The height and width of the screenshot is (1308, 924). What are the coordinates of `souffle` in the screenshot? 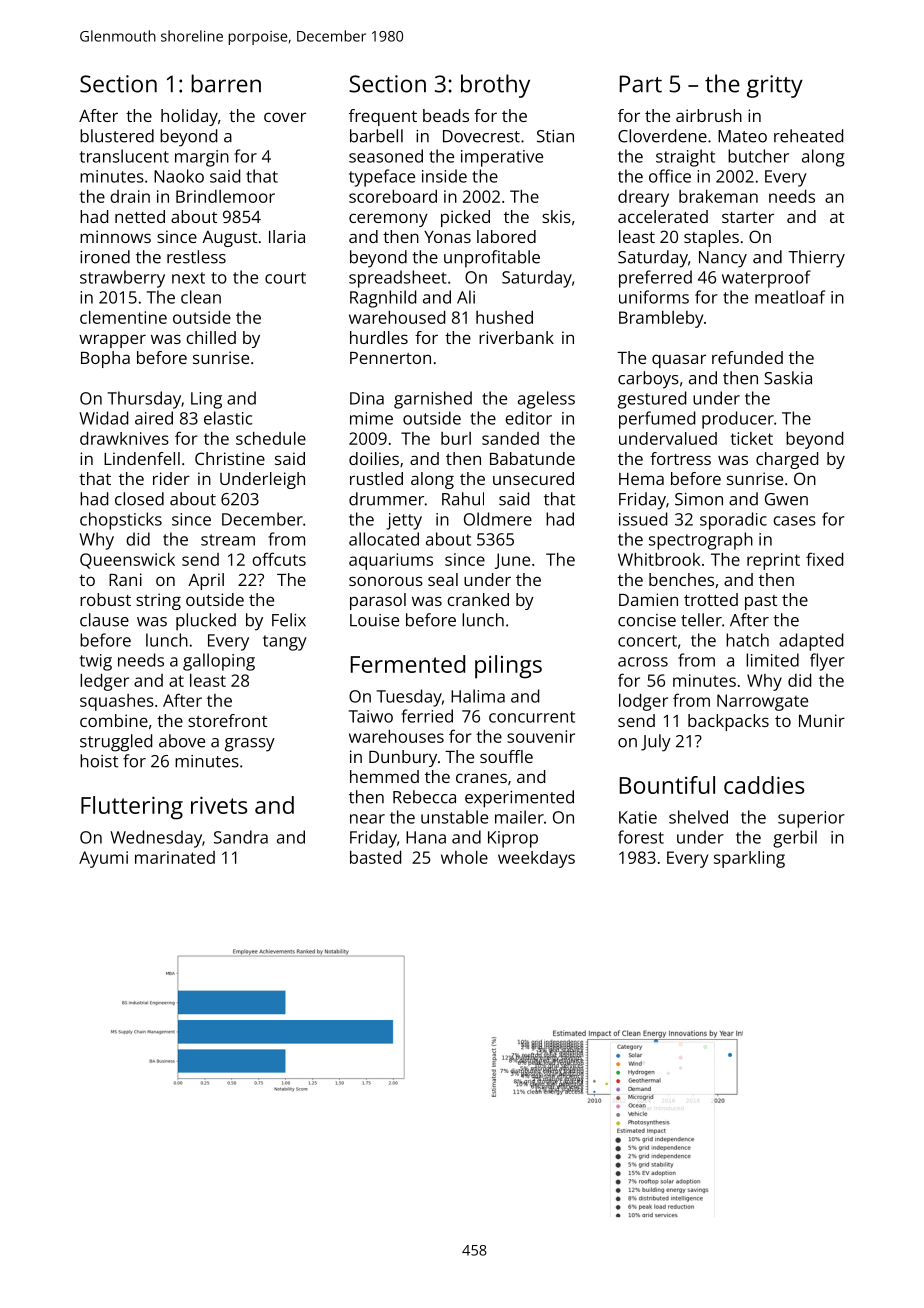 It's located at (506, 756).
